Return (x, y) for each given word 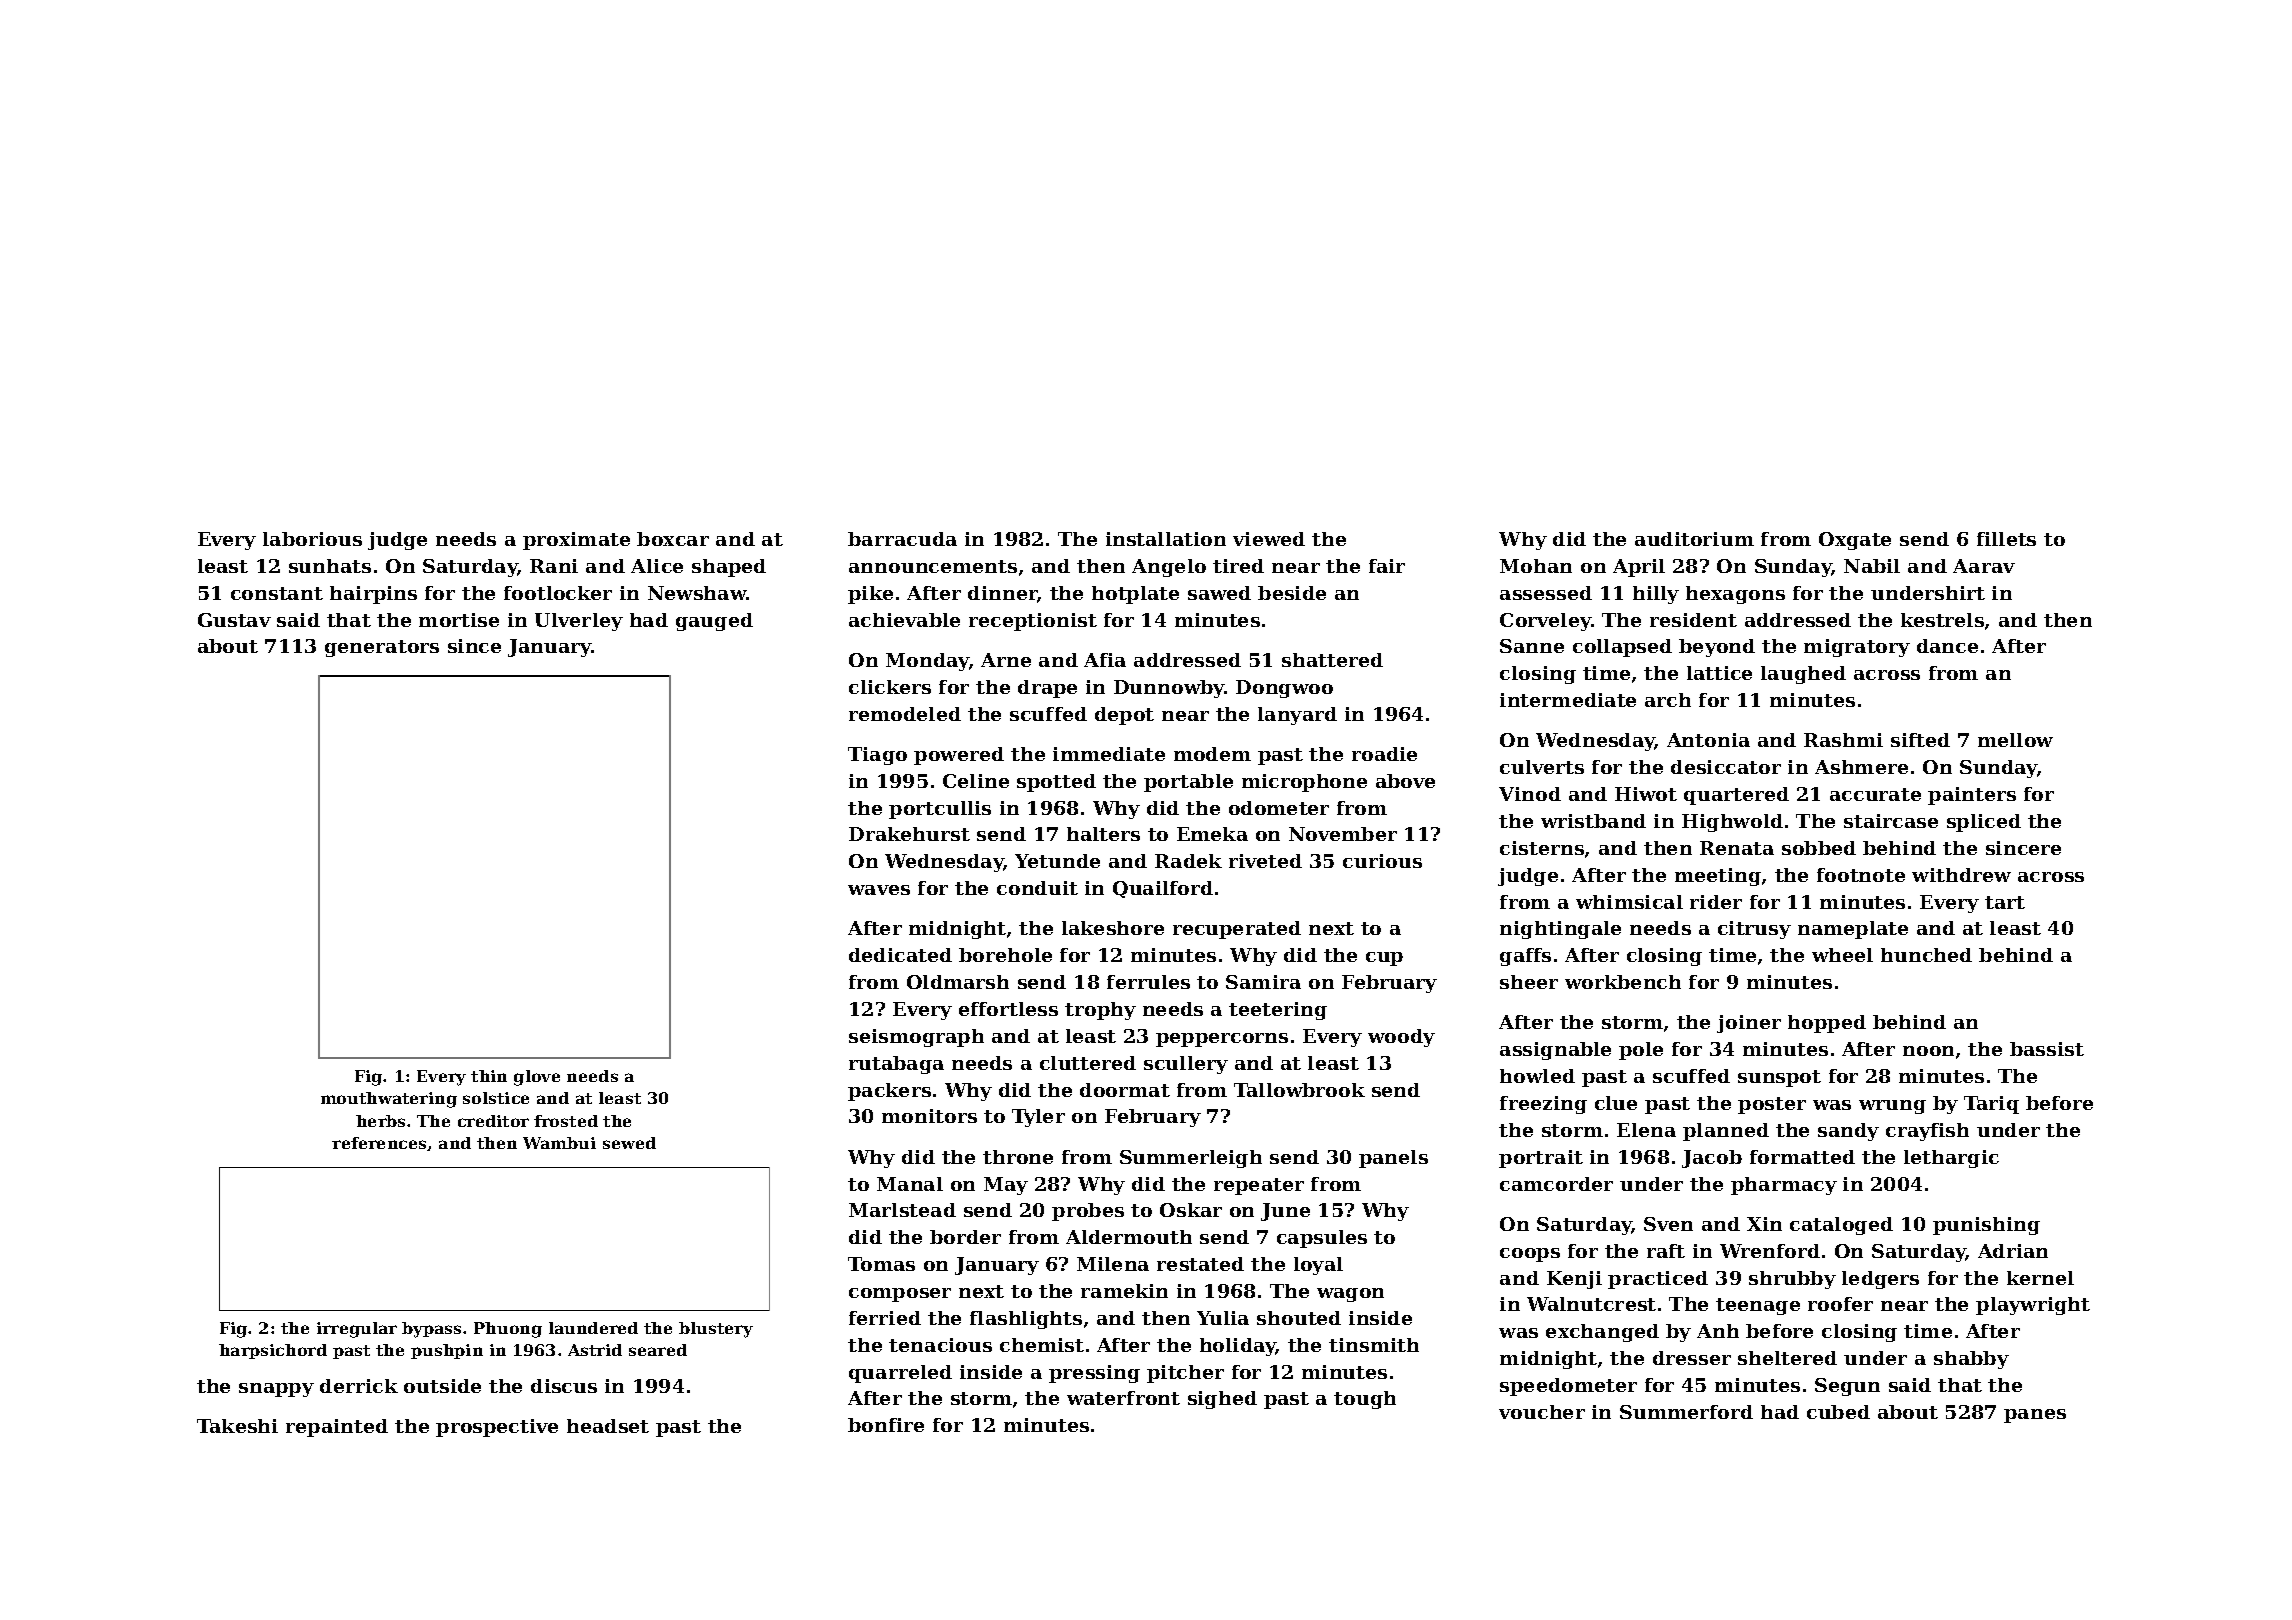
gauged (714, 622)
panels (1393, 1159)
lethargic (1951, 1159)
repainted (337, 1428)
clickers (890, 687)
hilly (1656, 595)
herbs (380, 1121)
